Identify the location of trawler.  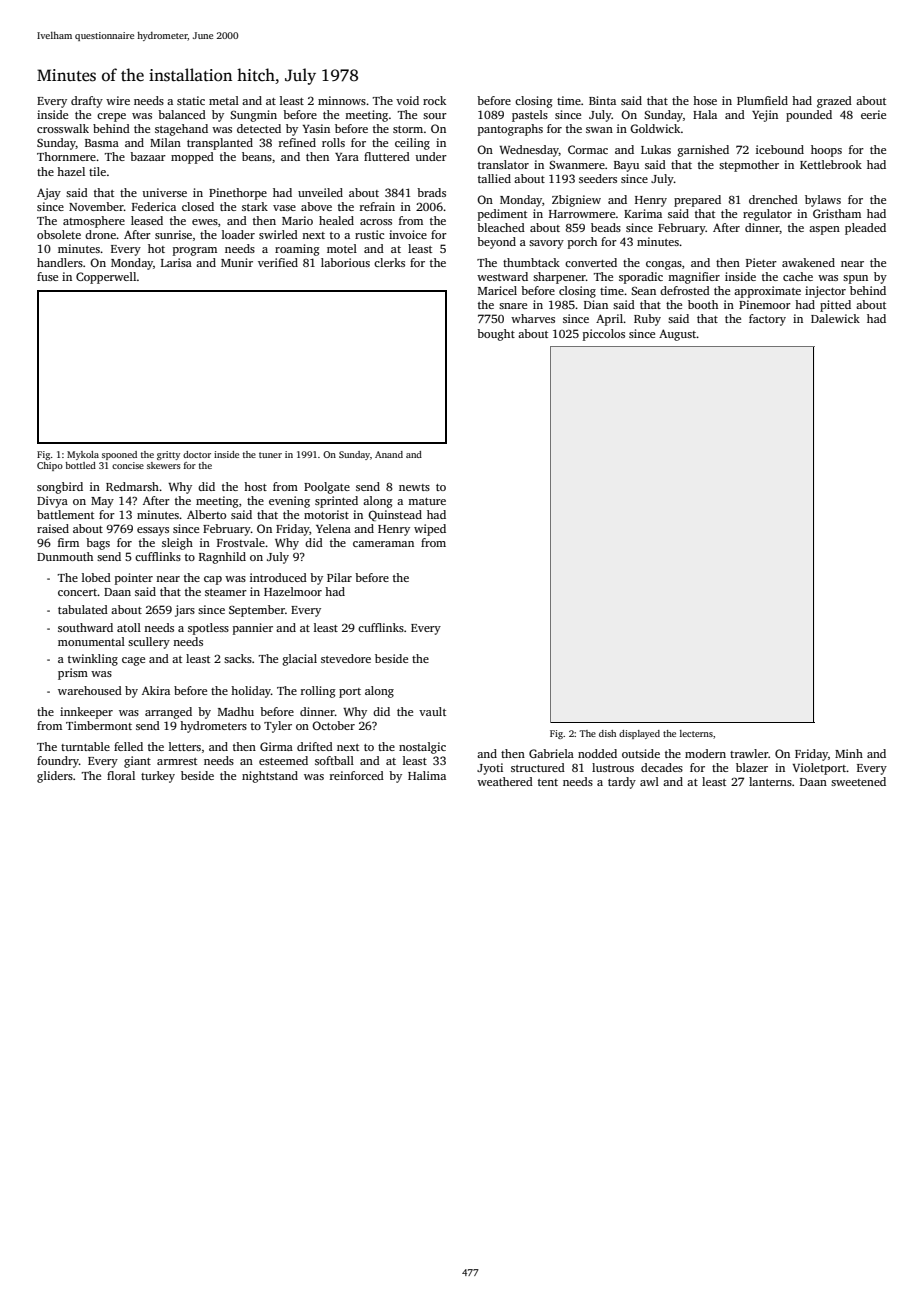
(749, 753).
